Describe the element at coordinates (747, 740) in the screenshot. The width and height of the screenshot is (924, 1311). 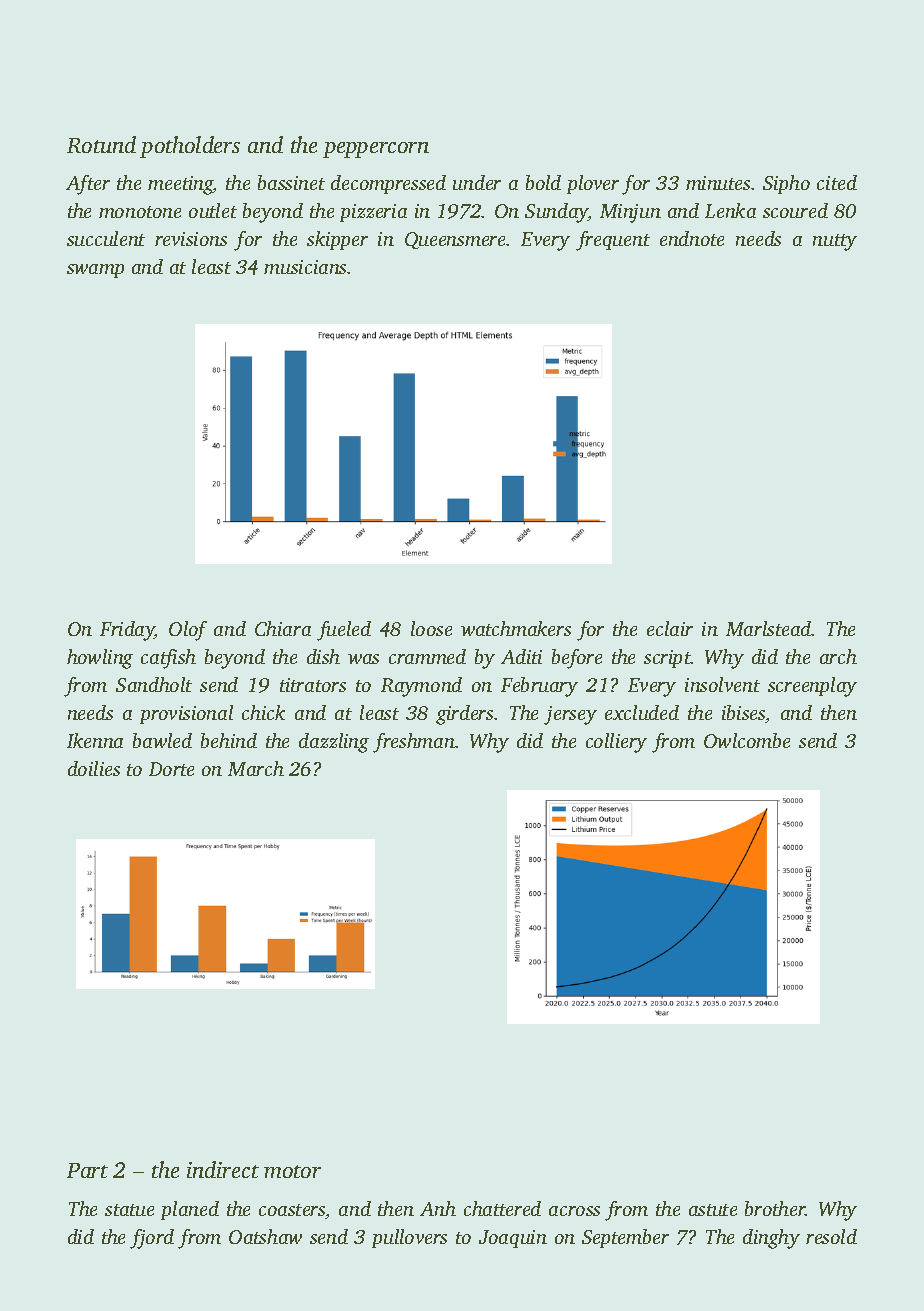
I see `Owlcombe` at that location.
